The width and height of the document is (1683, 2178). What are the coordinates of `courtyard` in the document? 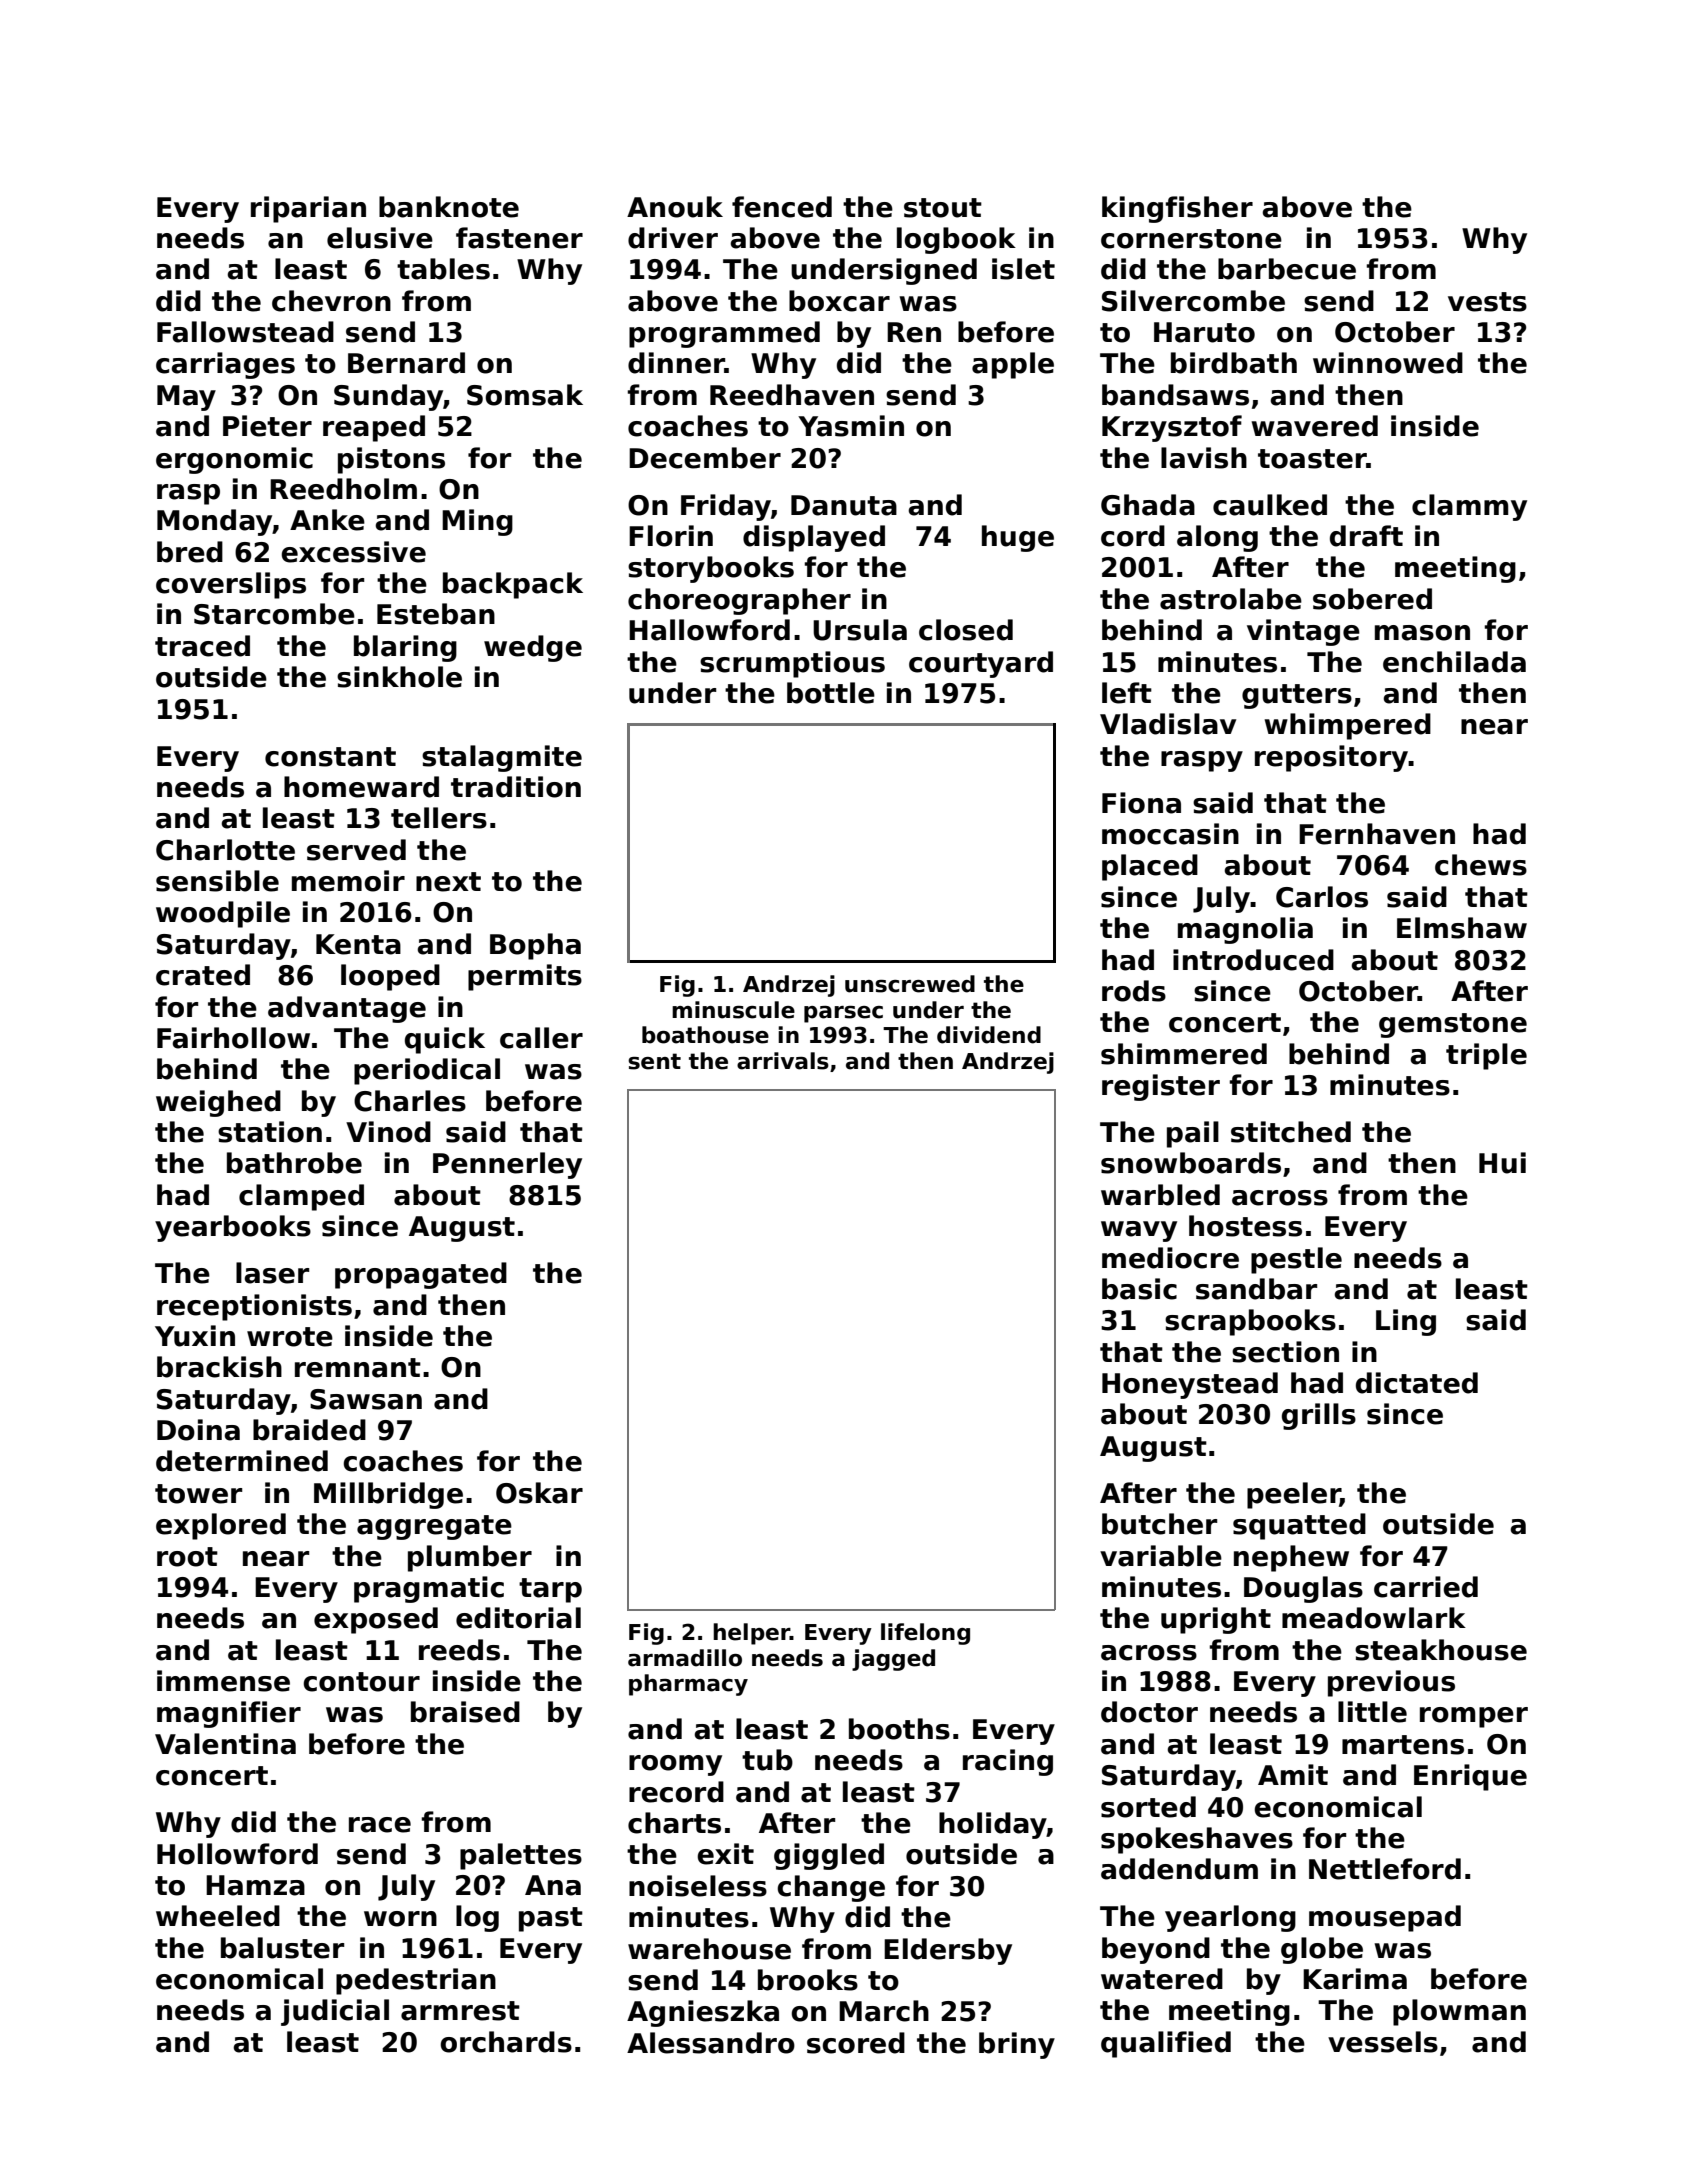 It's located at (981, 664).
